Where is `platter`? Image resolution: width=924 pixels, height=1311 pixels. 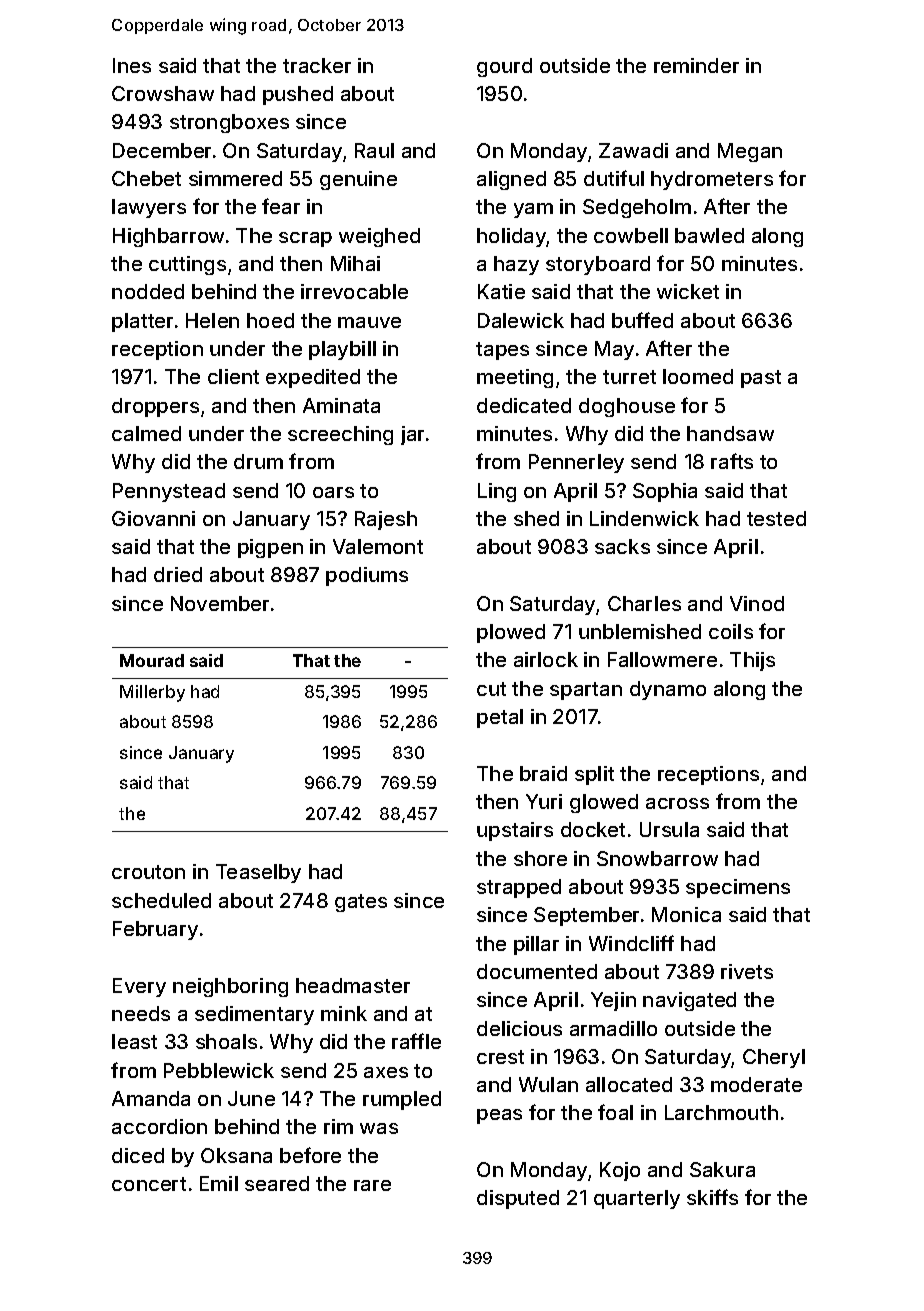 platter is located at coordinates (142, 322).
